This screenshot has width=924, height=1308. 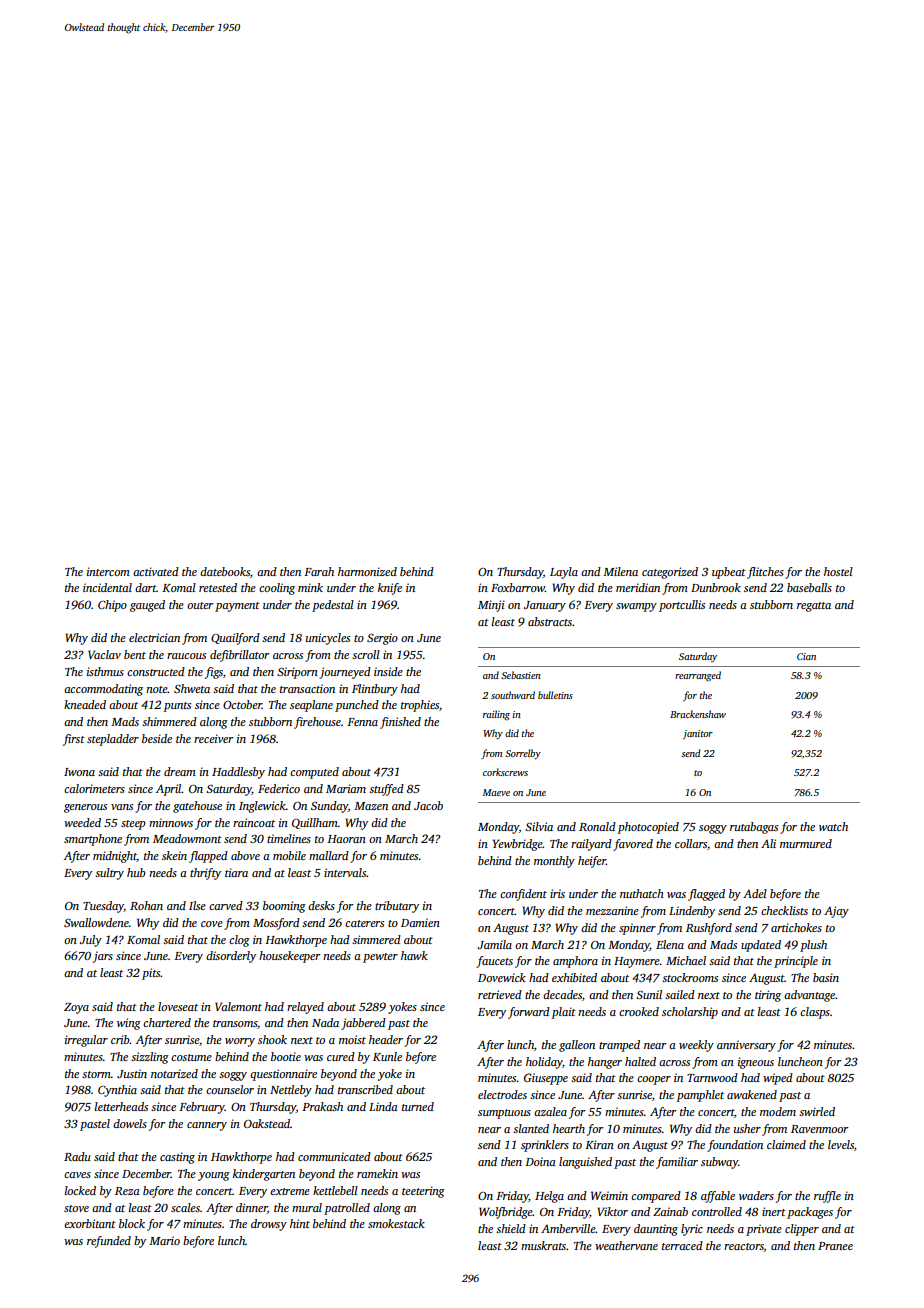 I want to click on hostel, so click(x=838, y=571).
